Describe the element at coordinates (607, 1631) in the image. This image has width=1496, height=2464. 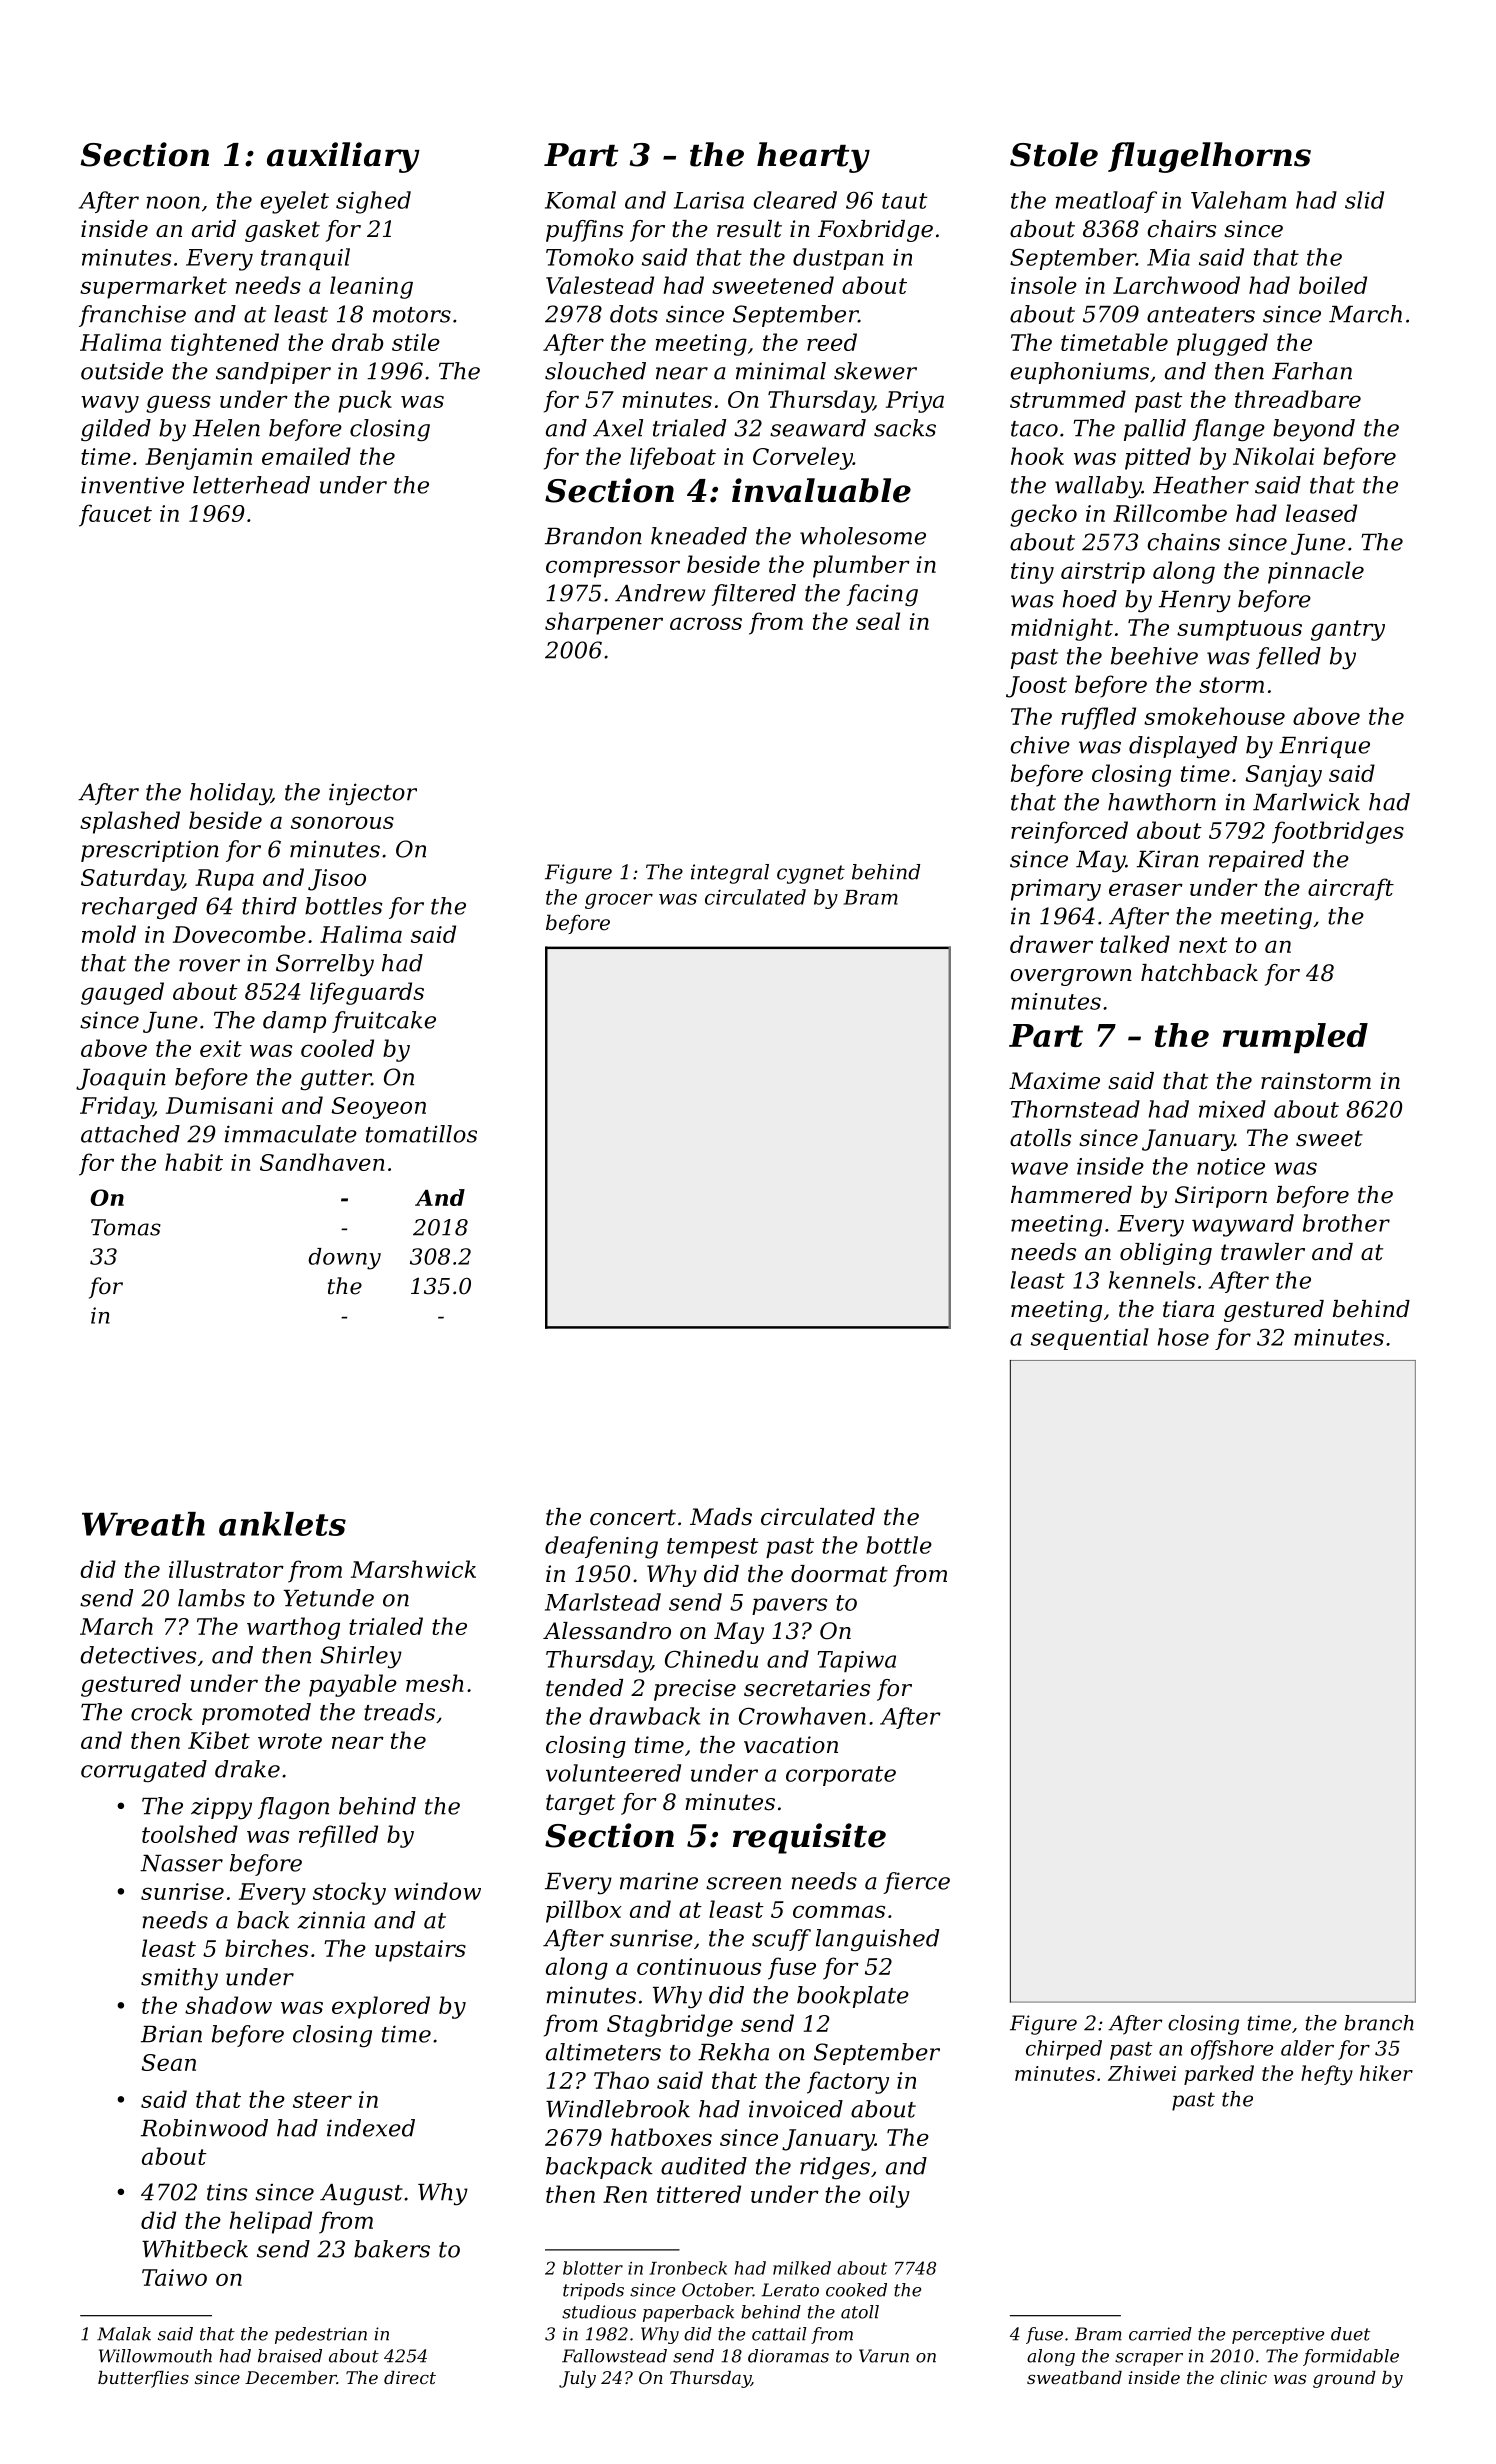
I see `Alessandro` at that location.
